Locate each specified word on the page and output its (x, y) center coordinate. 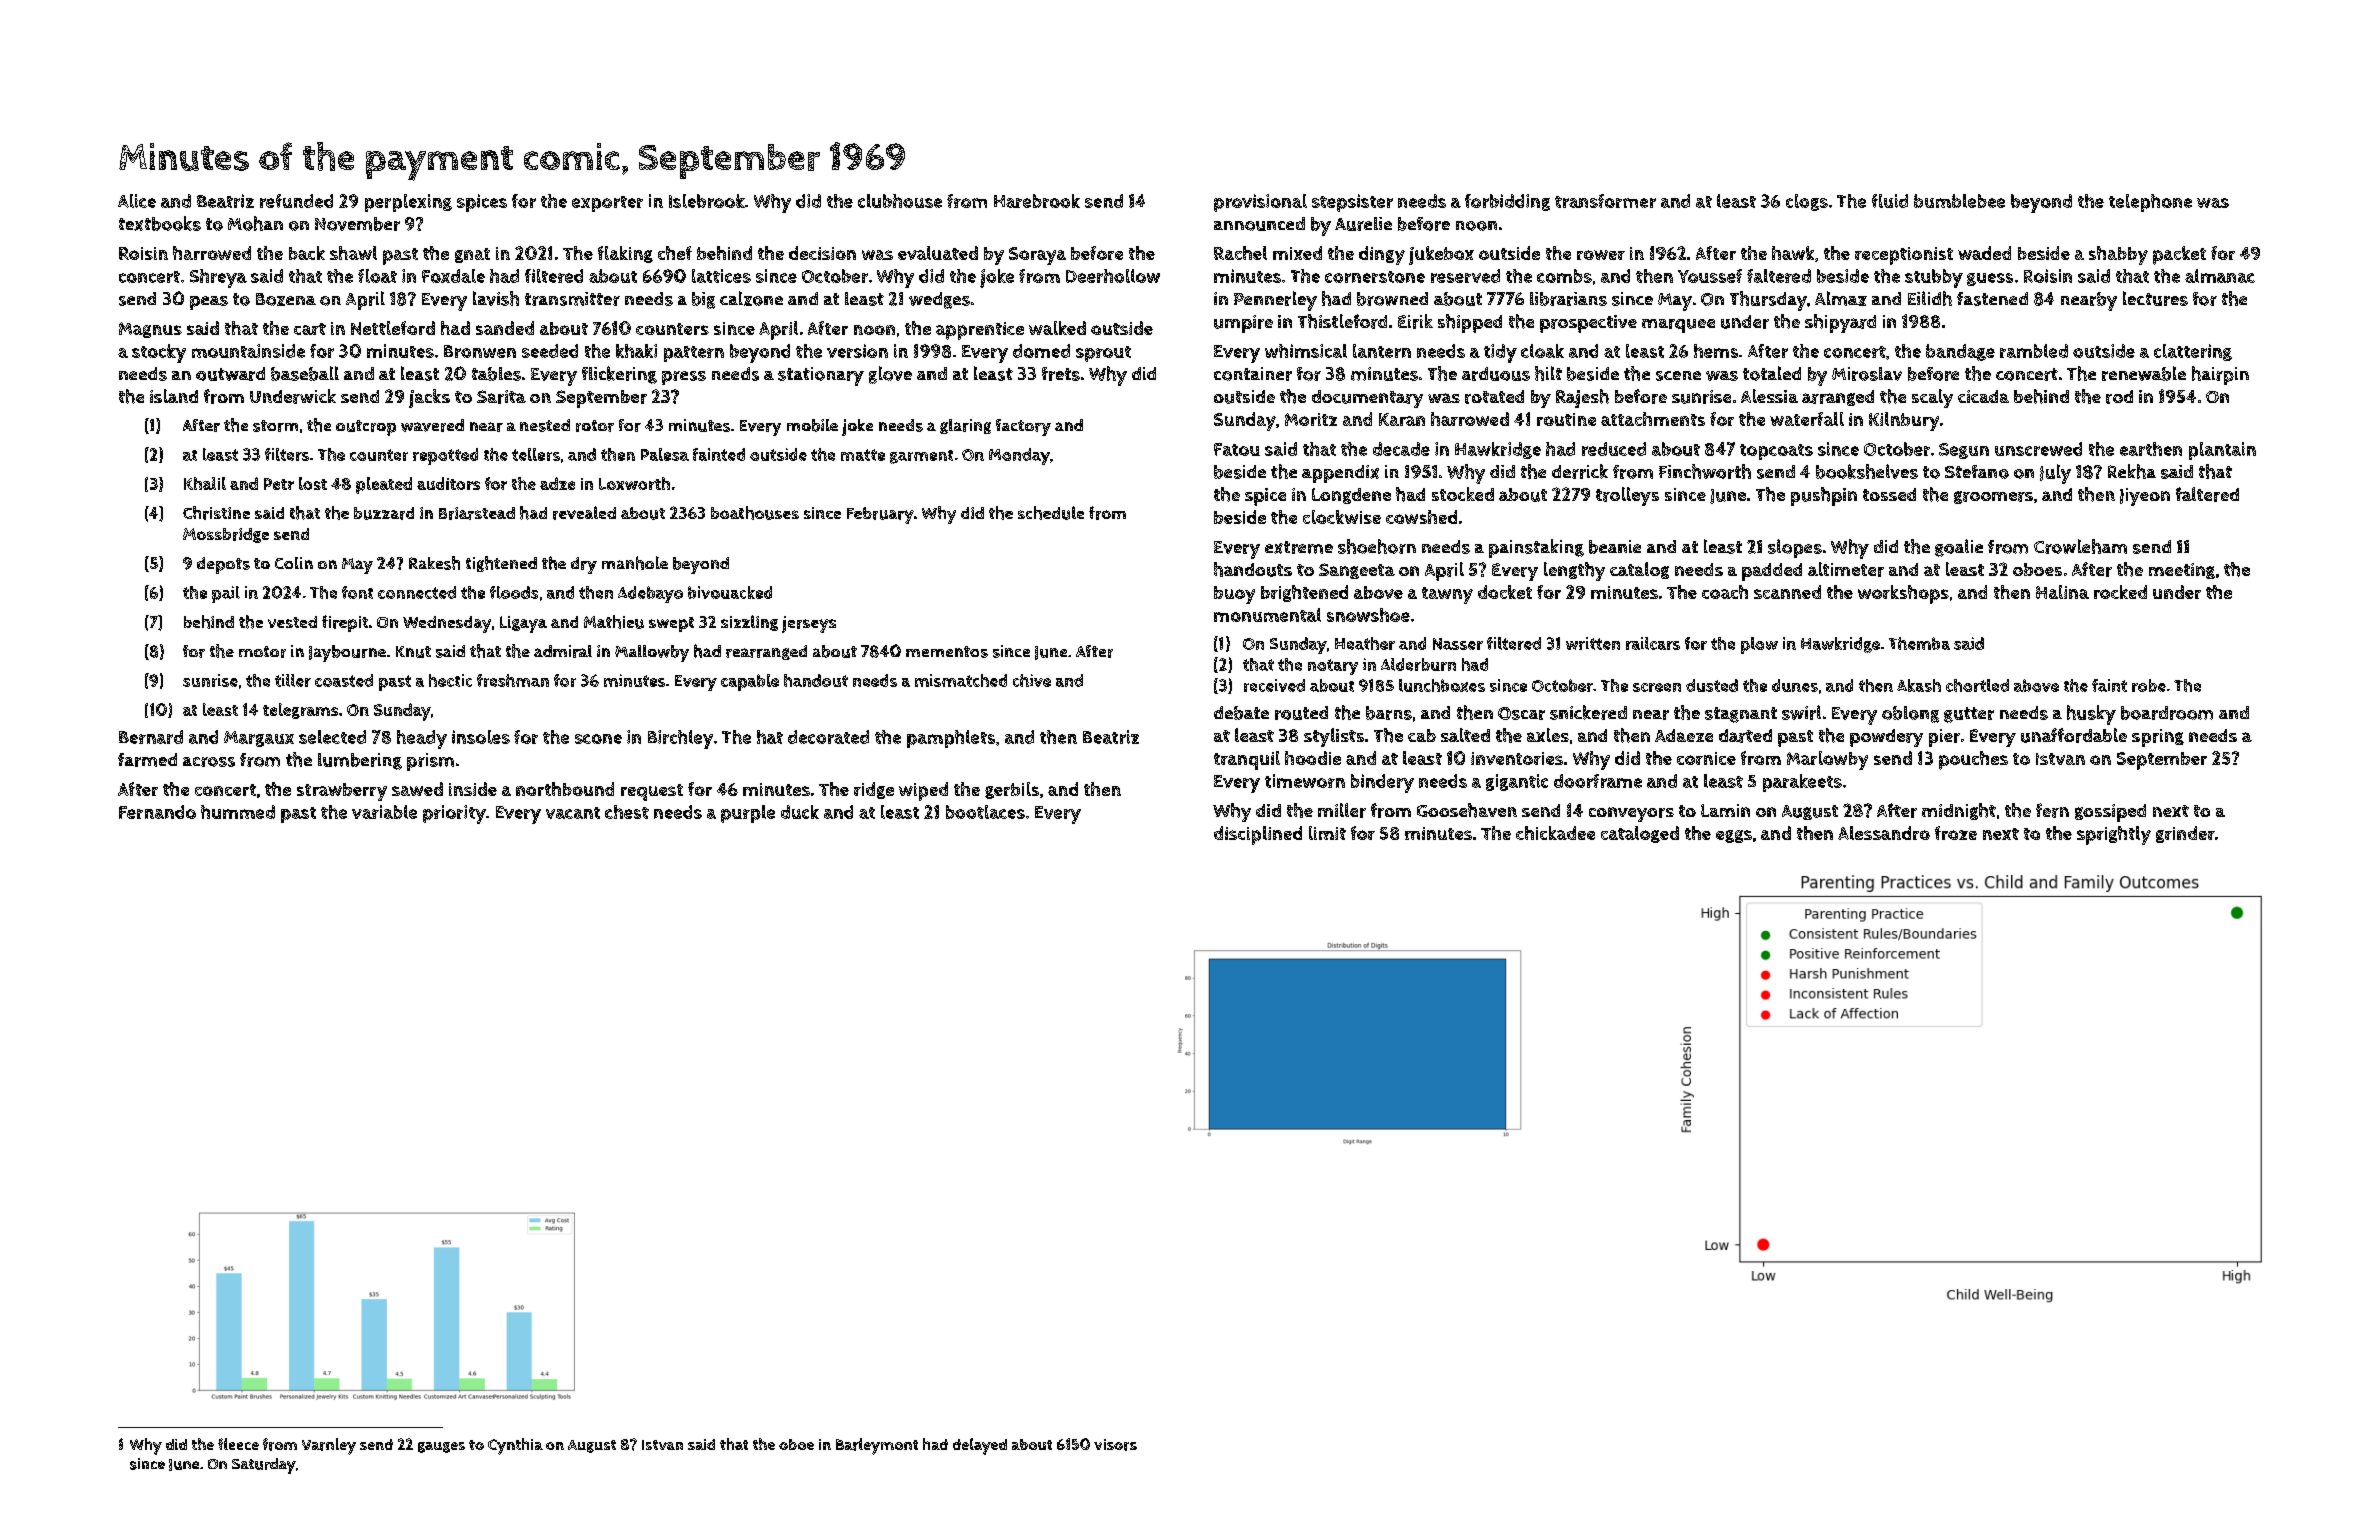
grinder (2185, 834)
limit (1327, 833)
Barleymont (877, 1446)
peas (209, 303)
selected (332, 737)
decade (1401, 449)
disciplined (1258, 835)
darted (1745, 736)
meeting (2182, 571)
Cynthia (515, 1446)
